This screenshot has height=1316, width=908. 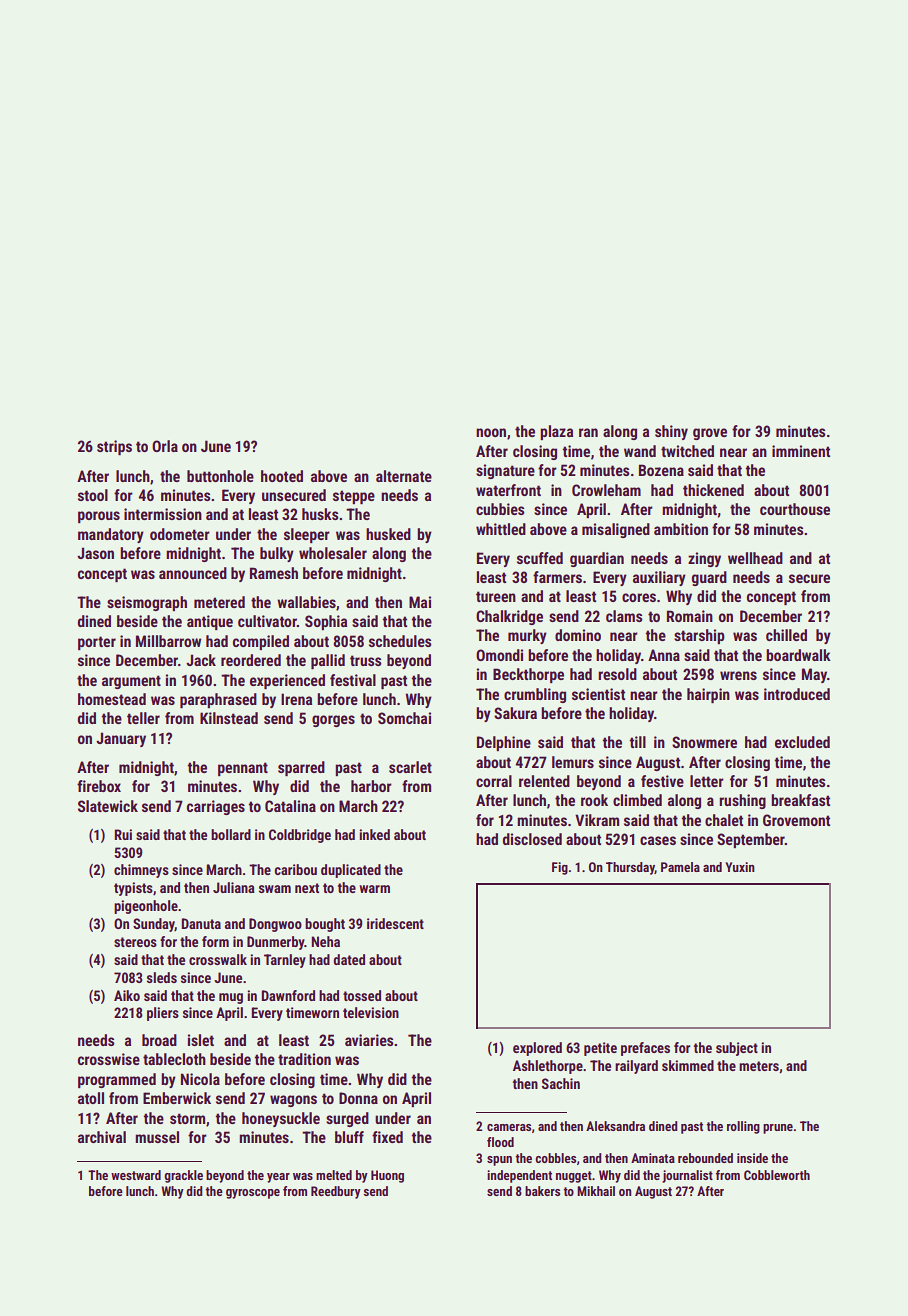 What do you see at coordinates (287, 681) in the screenshot?
I see `experienced` at bounding box center [287, 681].
